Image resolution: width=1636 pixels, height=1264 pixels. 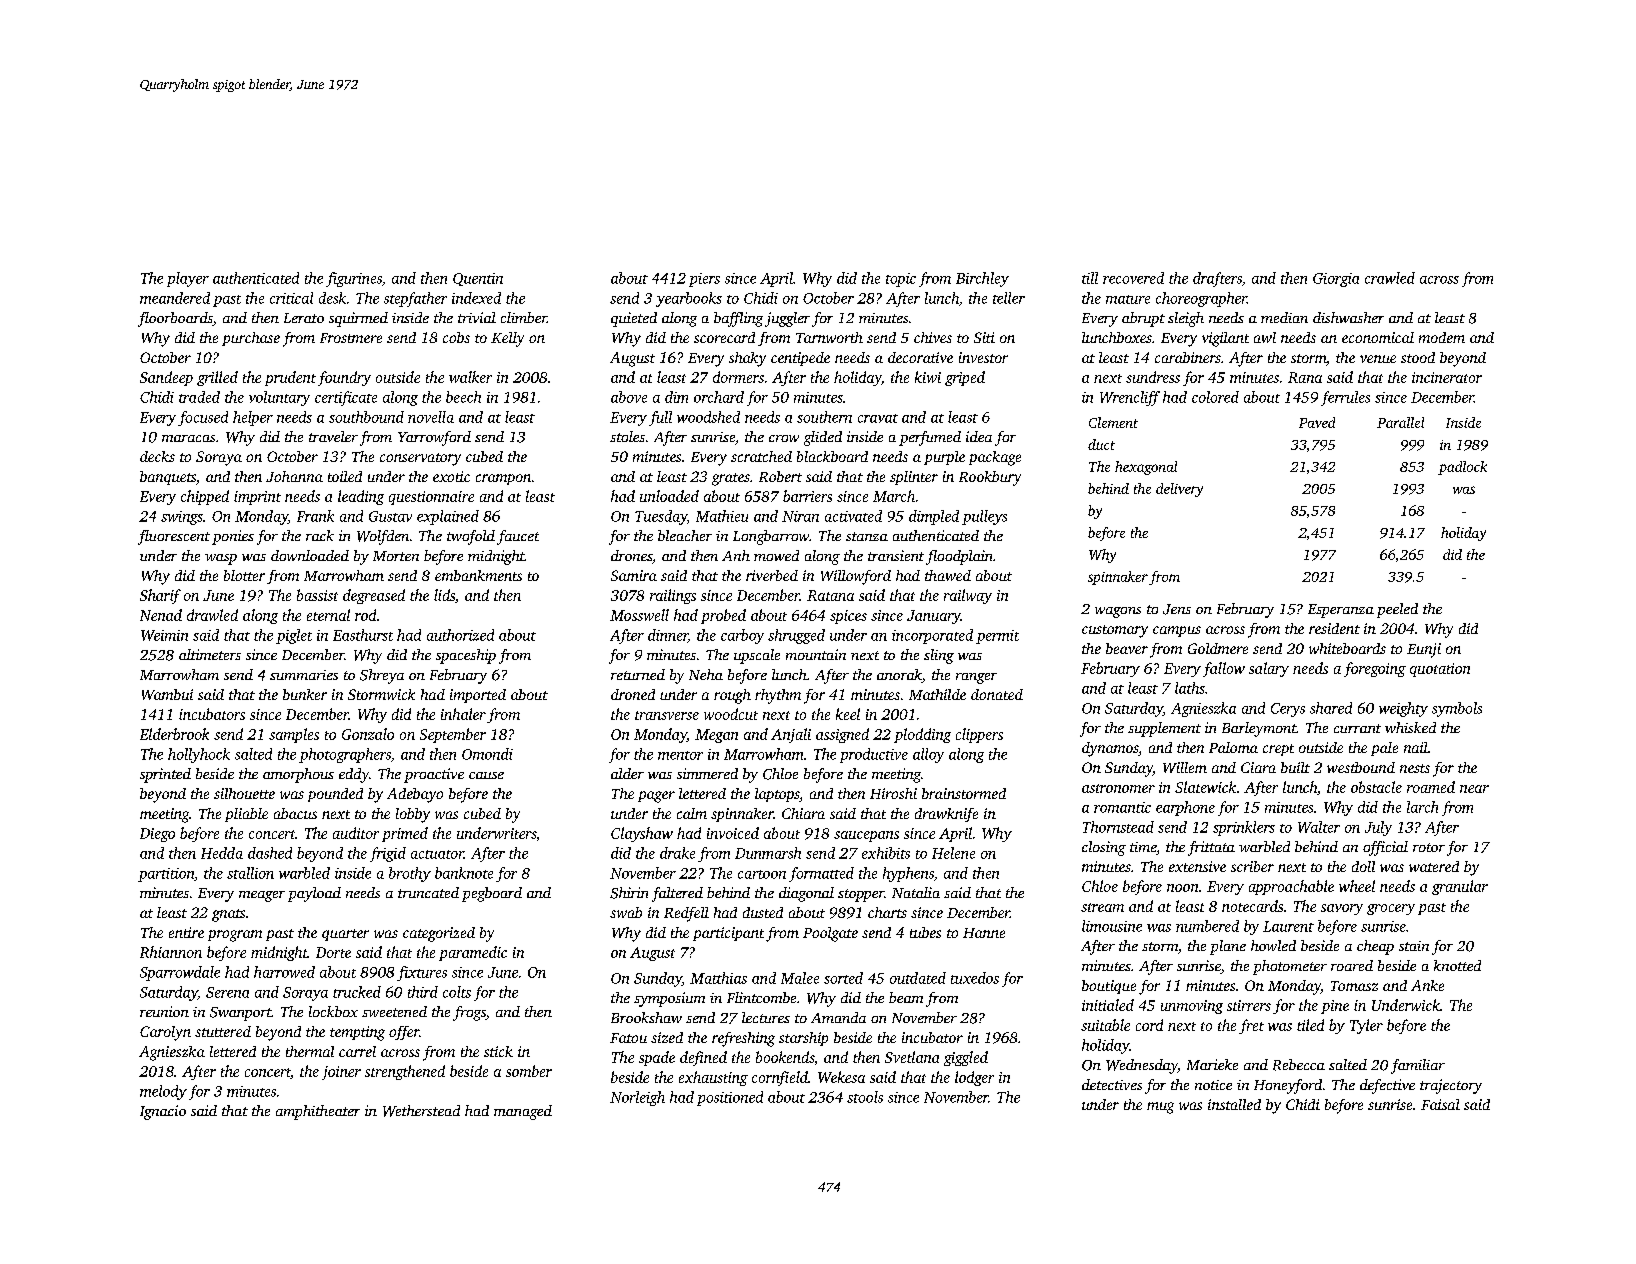 I want to click on incorporated, so click(x=932, y=636).
